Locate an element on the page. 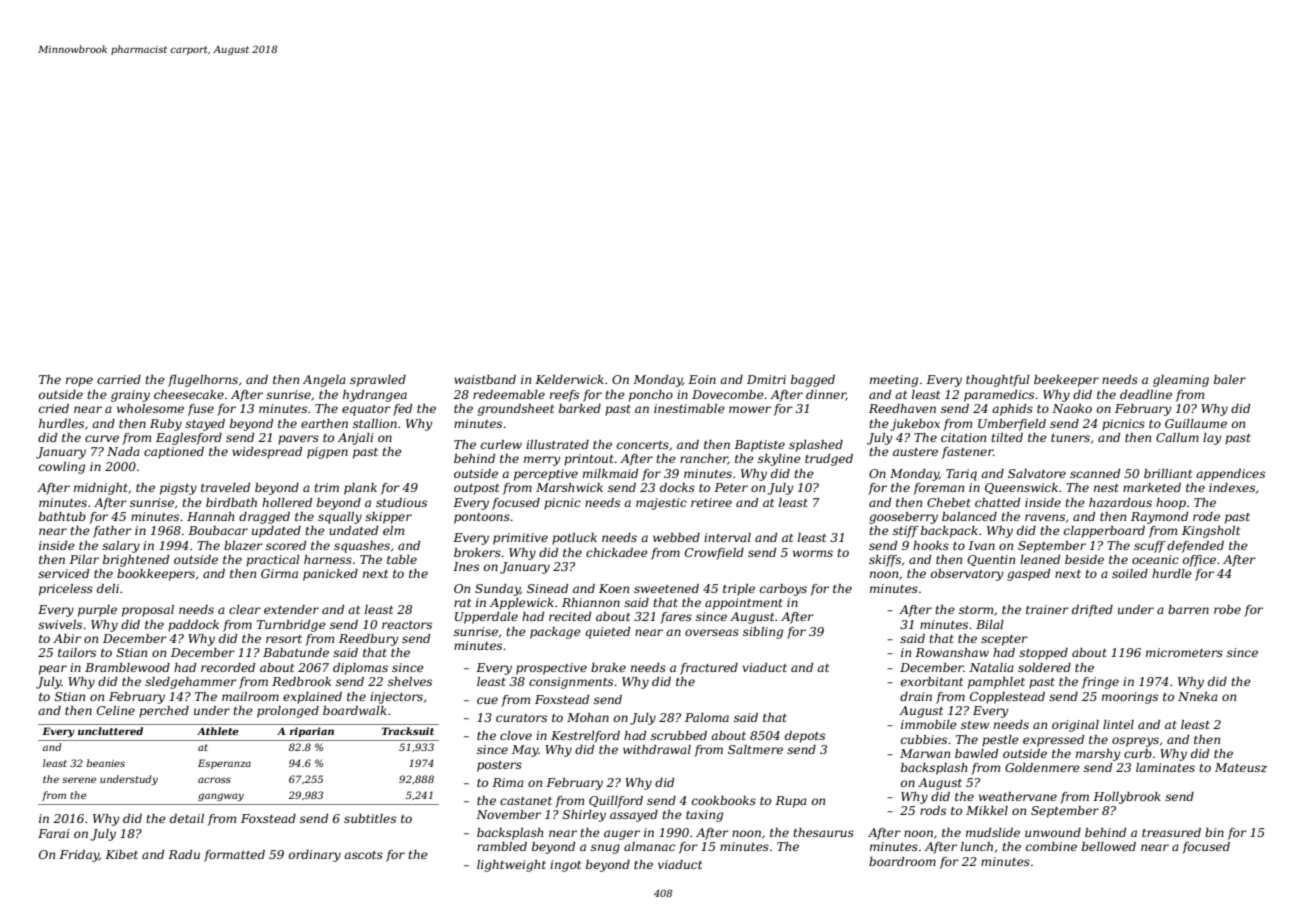 Image resolution: width=1308 pixels, height=924 pixels. Angela is located at coordinates (324, 381).
